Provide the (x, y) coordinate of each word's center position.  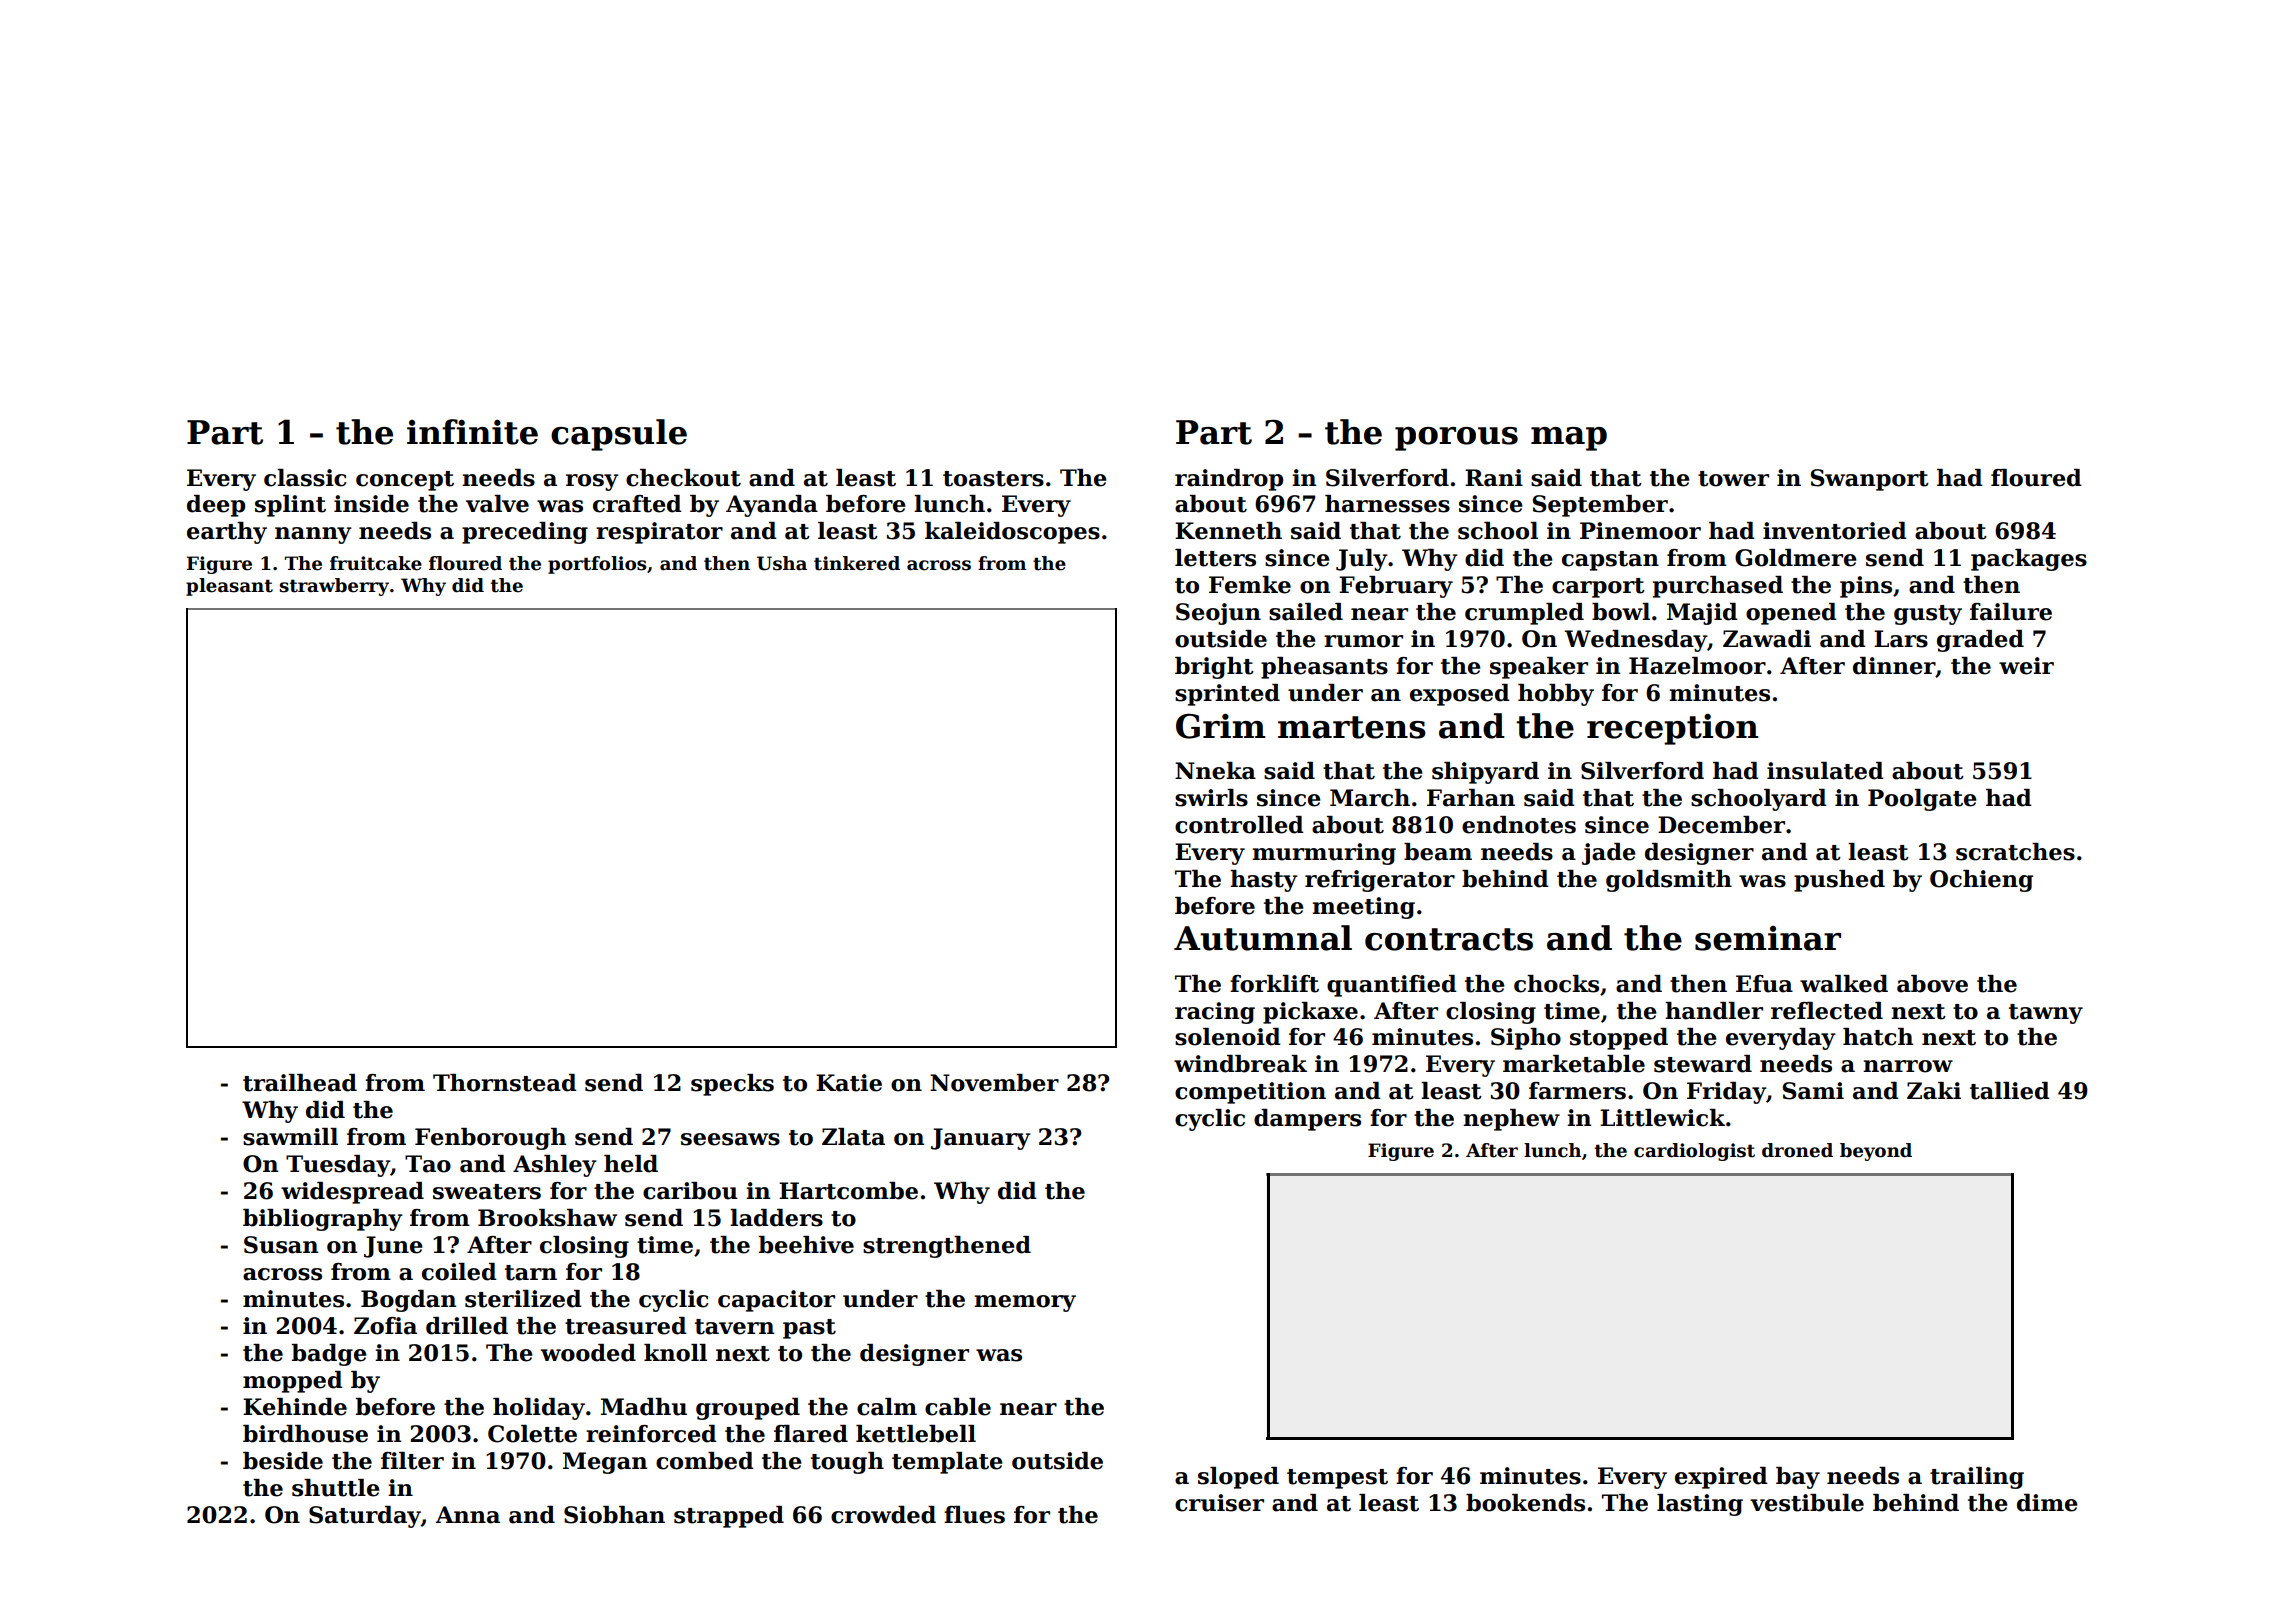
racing (1215, 1013)
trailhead (300, 1083)
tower (1733, 479)
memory (1025, 1303)
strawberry (334, 587)
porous (1456, 439)
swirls (1211, 798)
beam (1438, 852)
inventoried (1835, 531)
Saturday (365, 1517)
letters (1215, 558)
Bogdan (408, 1301)
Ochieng (1981, 881)
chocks (1556, 984)
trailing (1977, 1478)
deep (216, 506)
